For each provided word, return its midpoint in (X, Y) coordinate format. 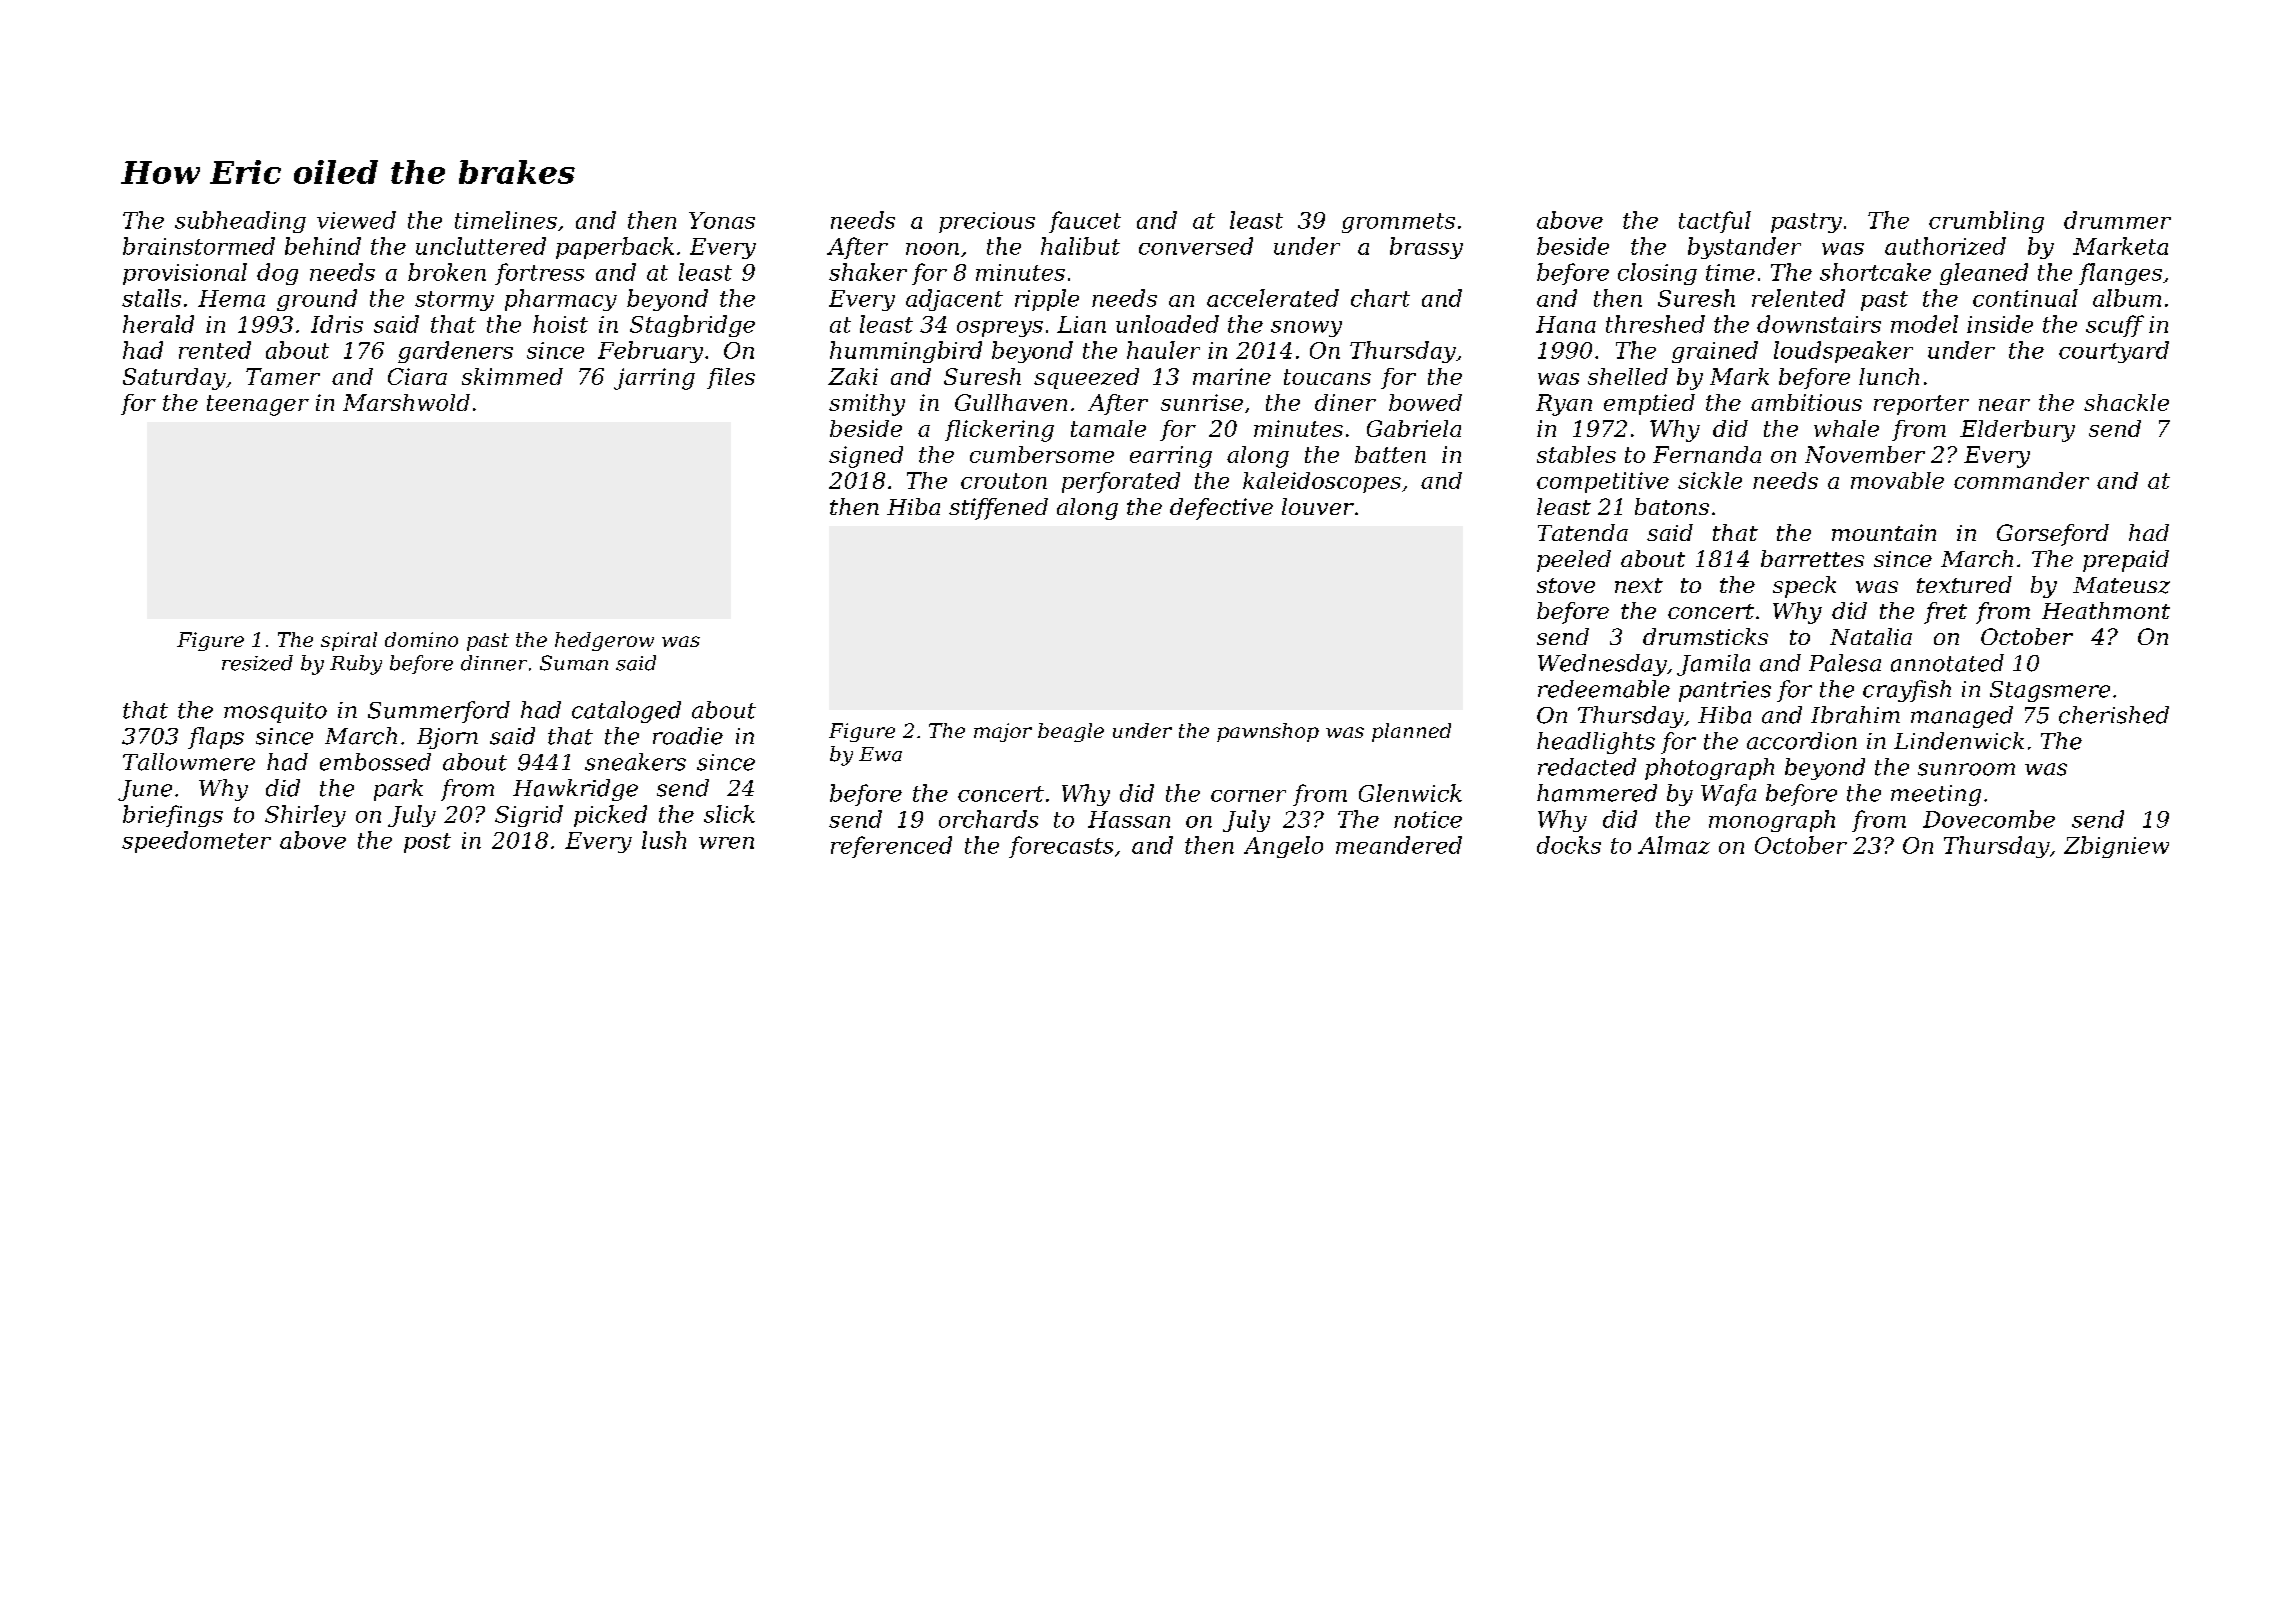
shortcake (1875, 272)
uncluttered (481, 246)
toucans (1327, 377)
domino (421, 639)
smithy (867, 405)
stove (1566, 585)
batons (1672, 506)
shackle (2126, 402)
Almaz (1674, 845)
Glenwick (1410, 793)
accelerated (1273, 298)
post (427, 843)
